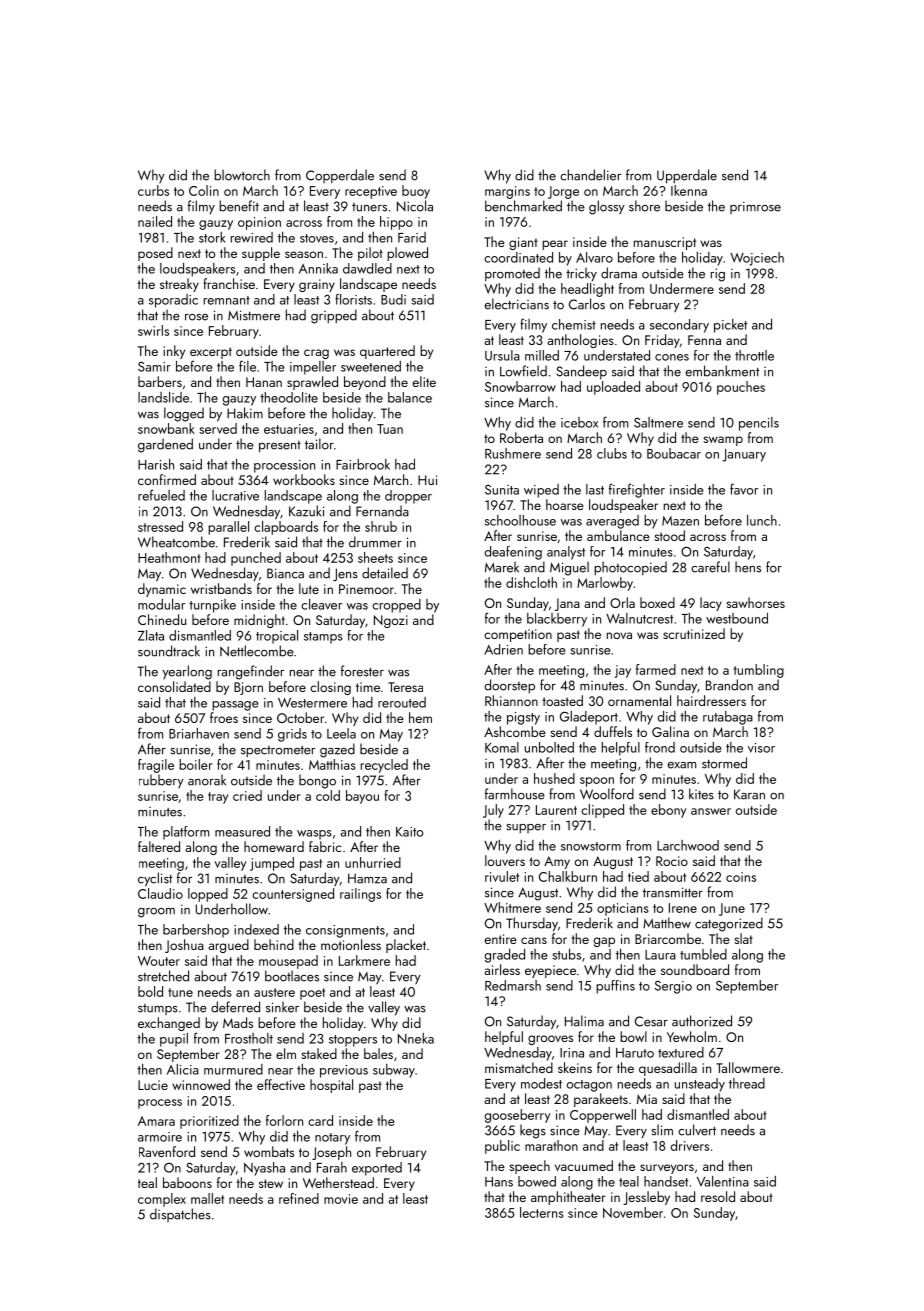 This document has width=924, height=1311. What do you see at coordinates (323, 638) in the document?
I see `stamps` at bounding box center [323, 638].
